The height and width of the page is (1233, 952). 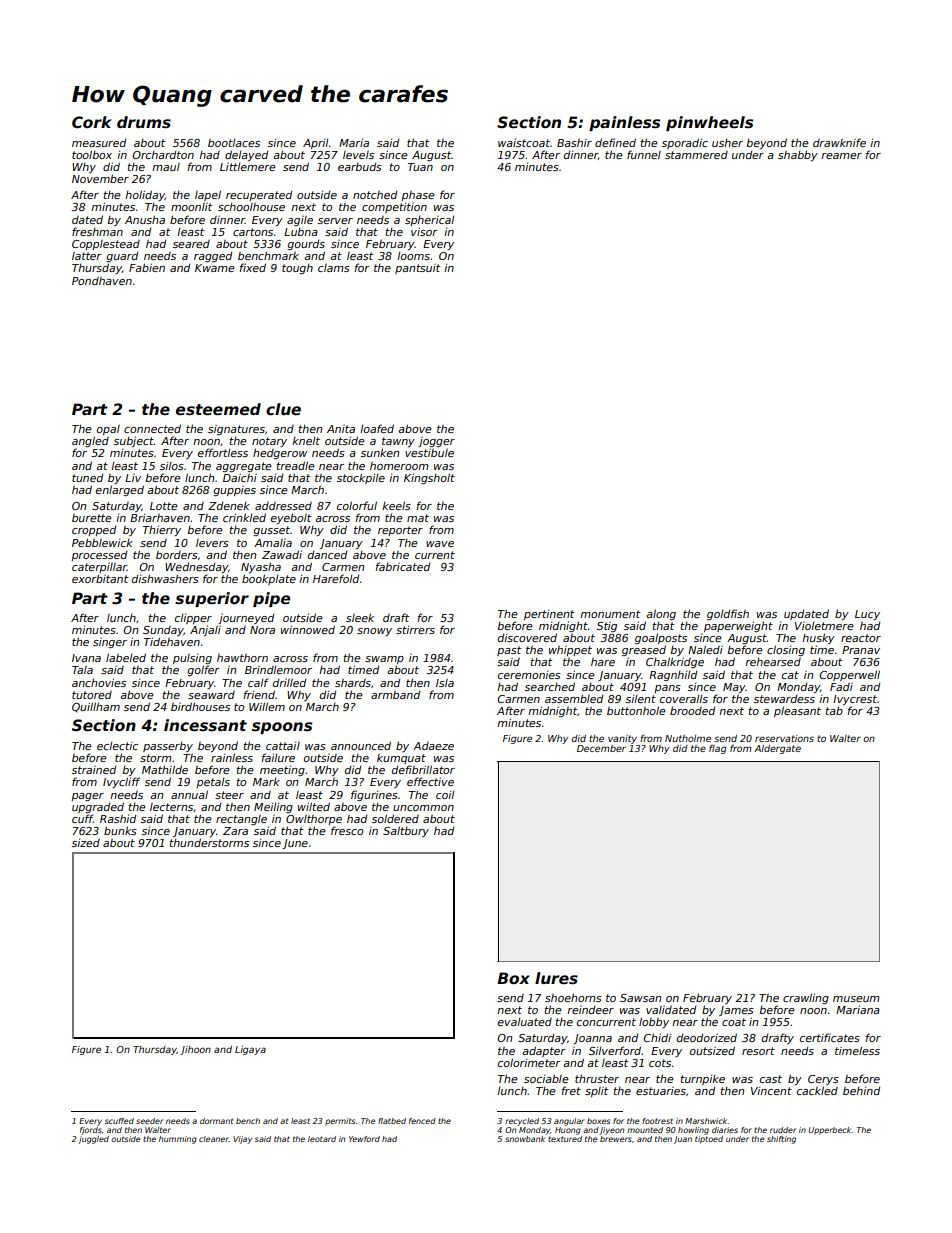 I want to click on bunks, so click(x=120, y=830).
